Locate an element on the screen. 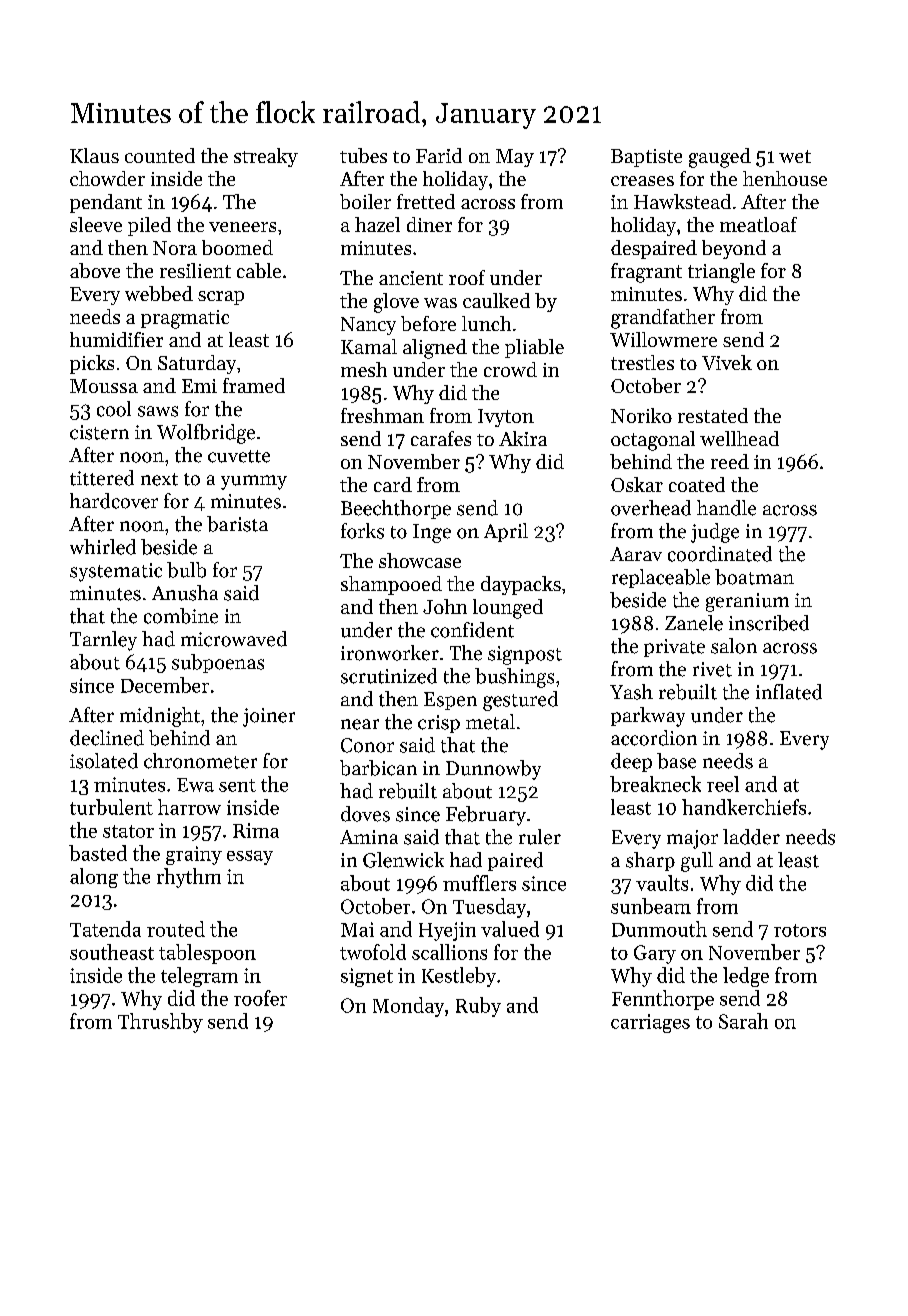 The height and width of the screenshot is (1316, 908). signpost is located at coordinates (525, 655).
